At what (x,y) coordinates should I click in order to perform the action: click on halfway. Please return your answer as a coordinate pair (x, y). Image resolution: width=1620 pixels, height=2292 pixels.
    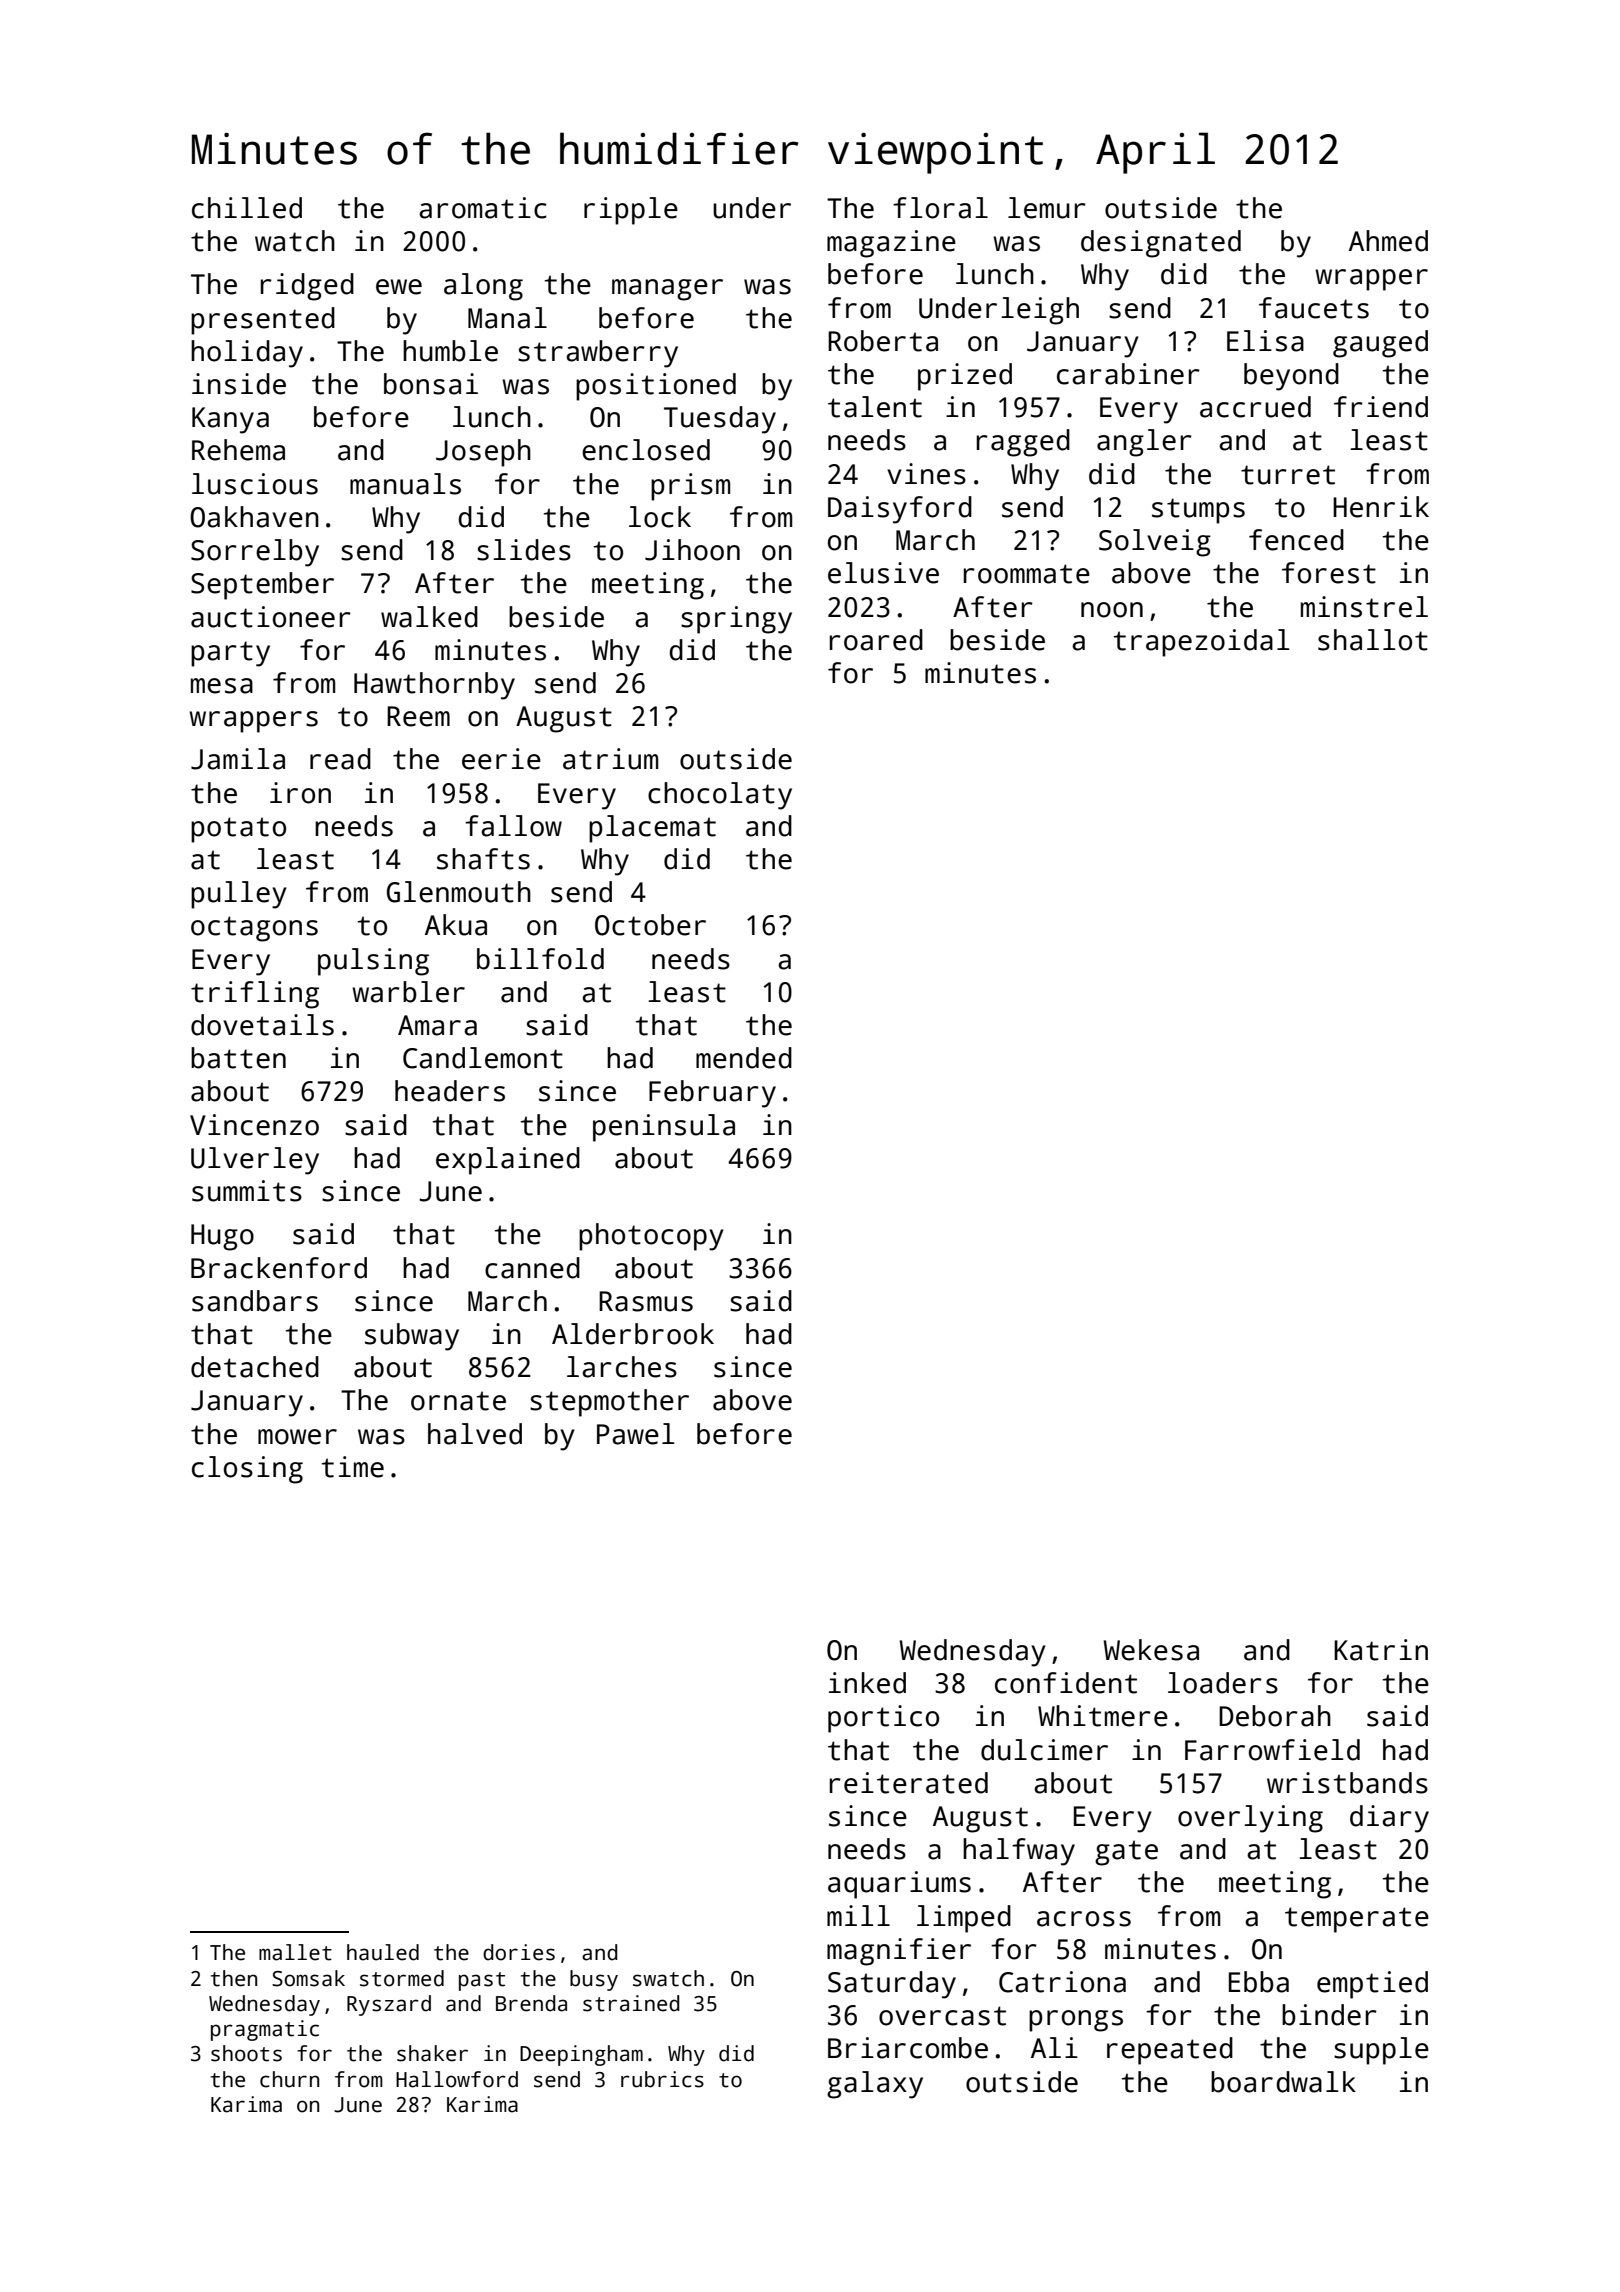
    Looking at the image, I should click on (1019, 1852).
